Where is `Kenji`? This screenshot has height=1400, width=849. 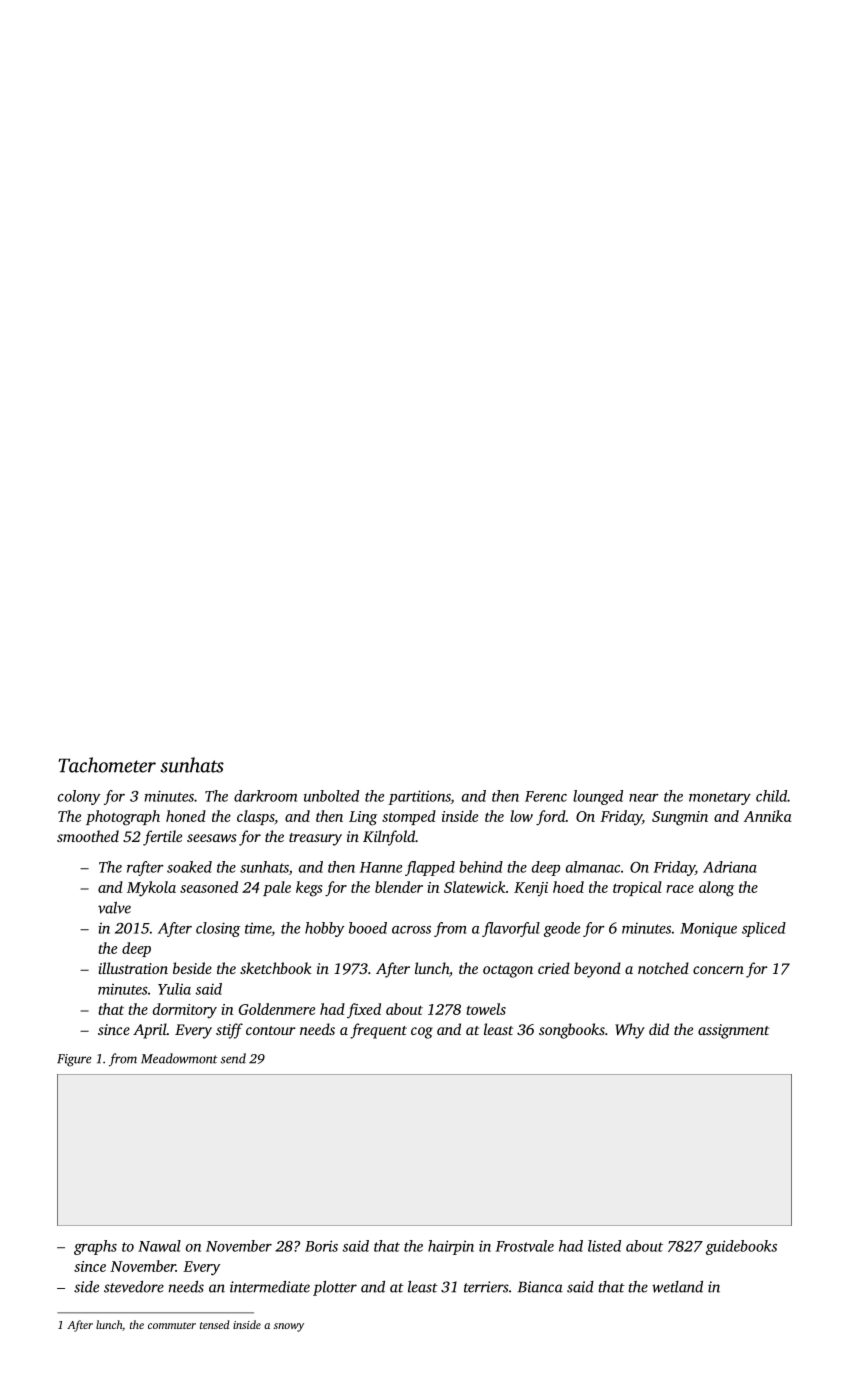
Kenji is located at coordinates (531, 889).
